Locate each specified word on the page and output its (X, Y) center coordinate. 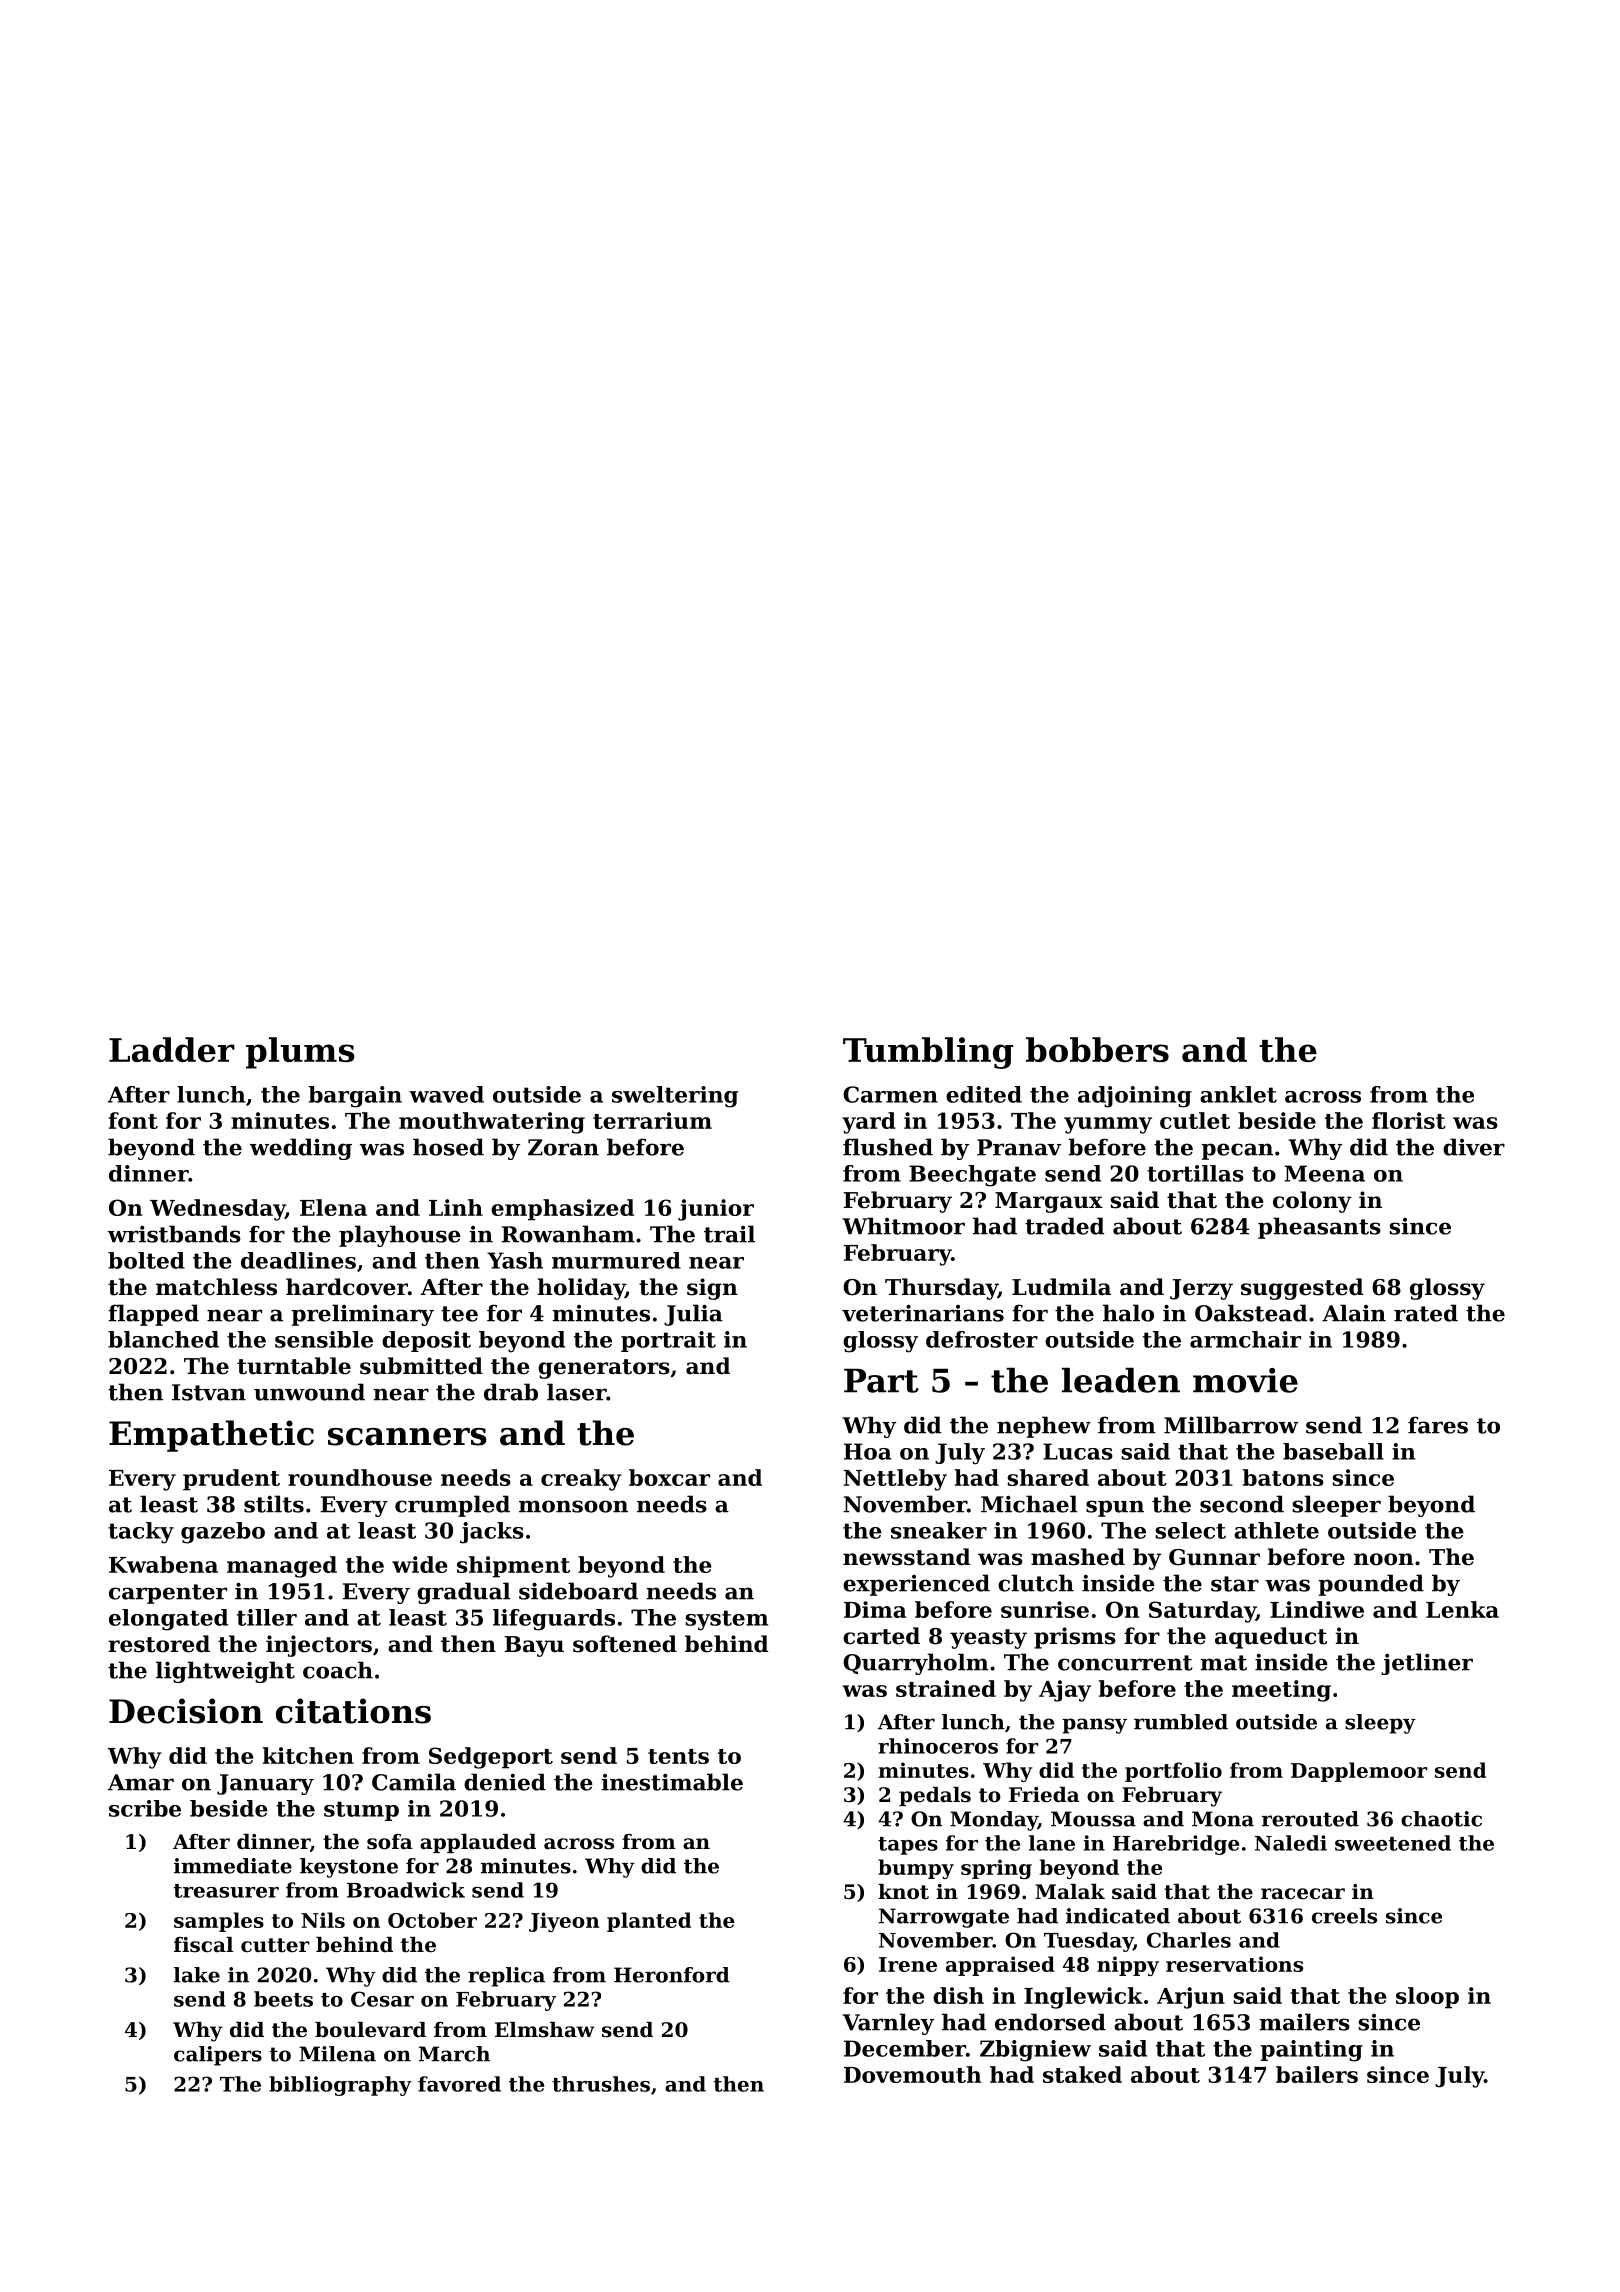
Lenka (1462, 1609)
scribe (145, 1808)
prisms (1075, 1638)
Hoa (868, 1451)
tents (678, 1756)
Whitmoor (903, 1226)
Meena (1324, 1173)
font (133, 1120)
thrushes (601, 2084)
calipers (218, 2056)
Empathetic (211, 1436)
